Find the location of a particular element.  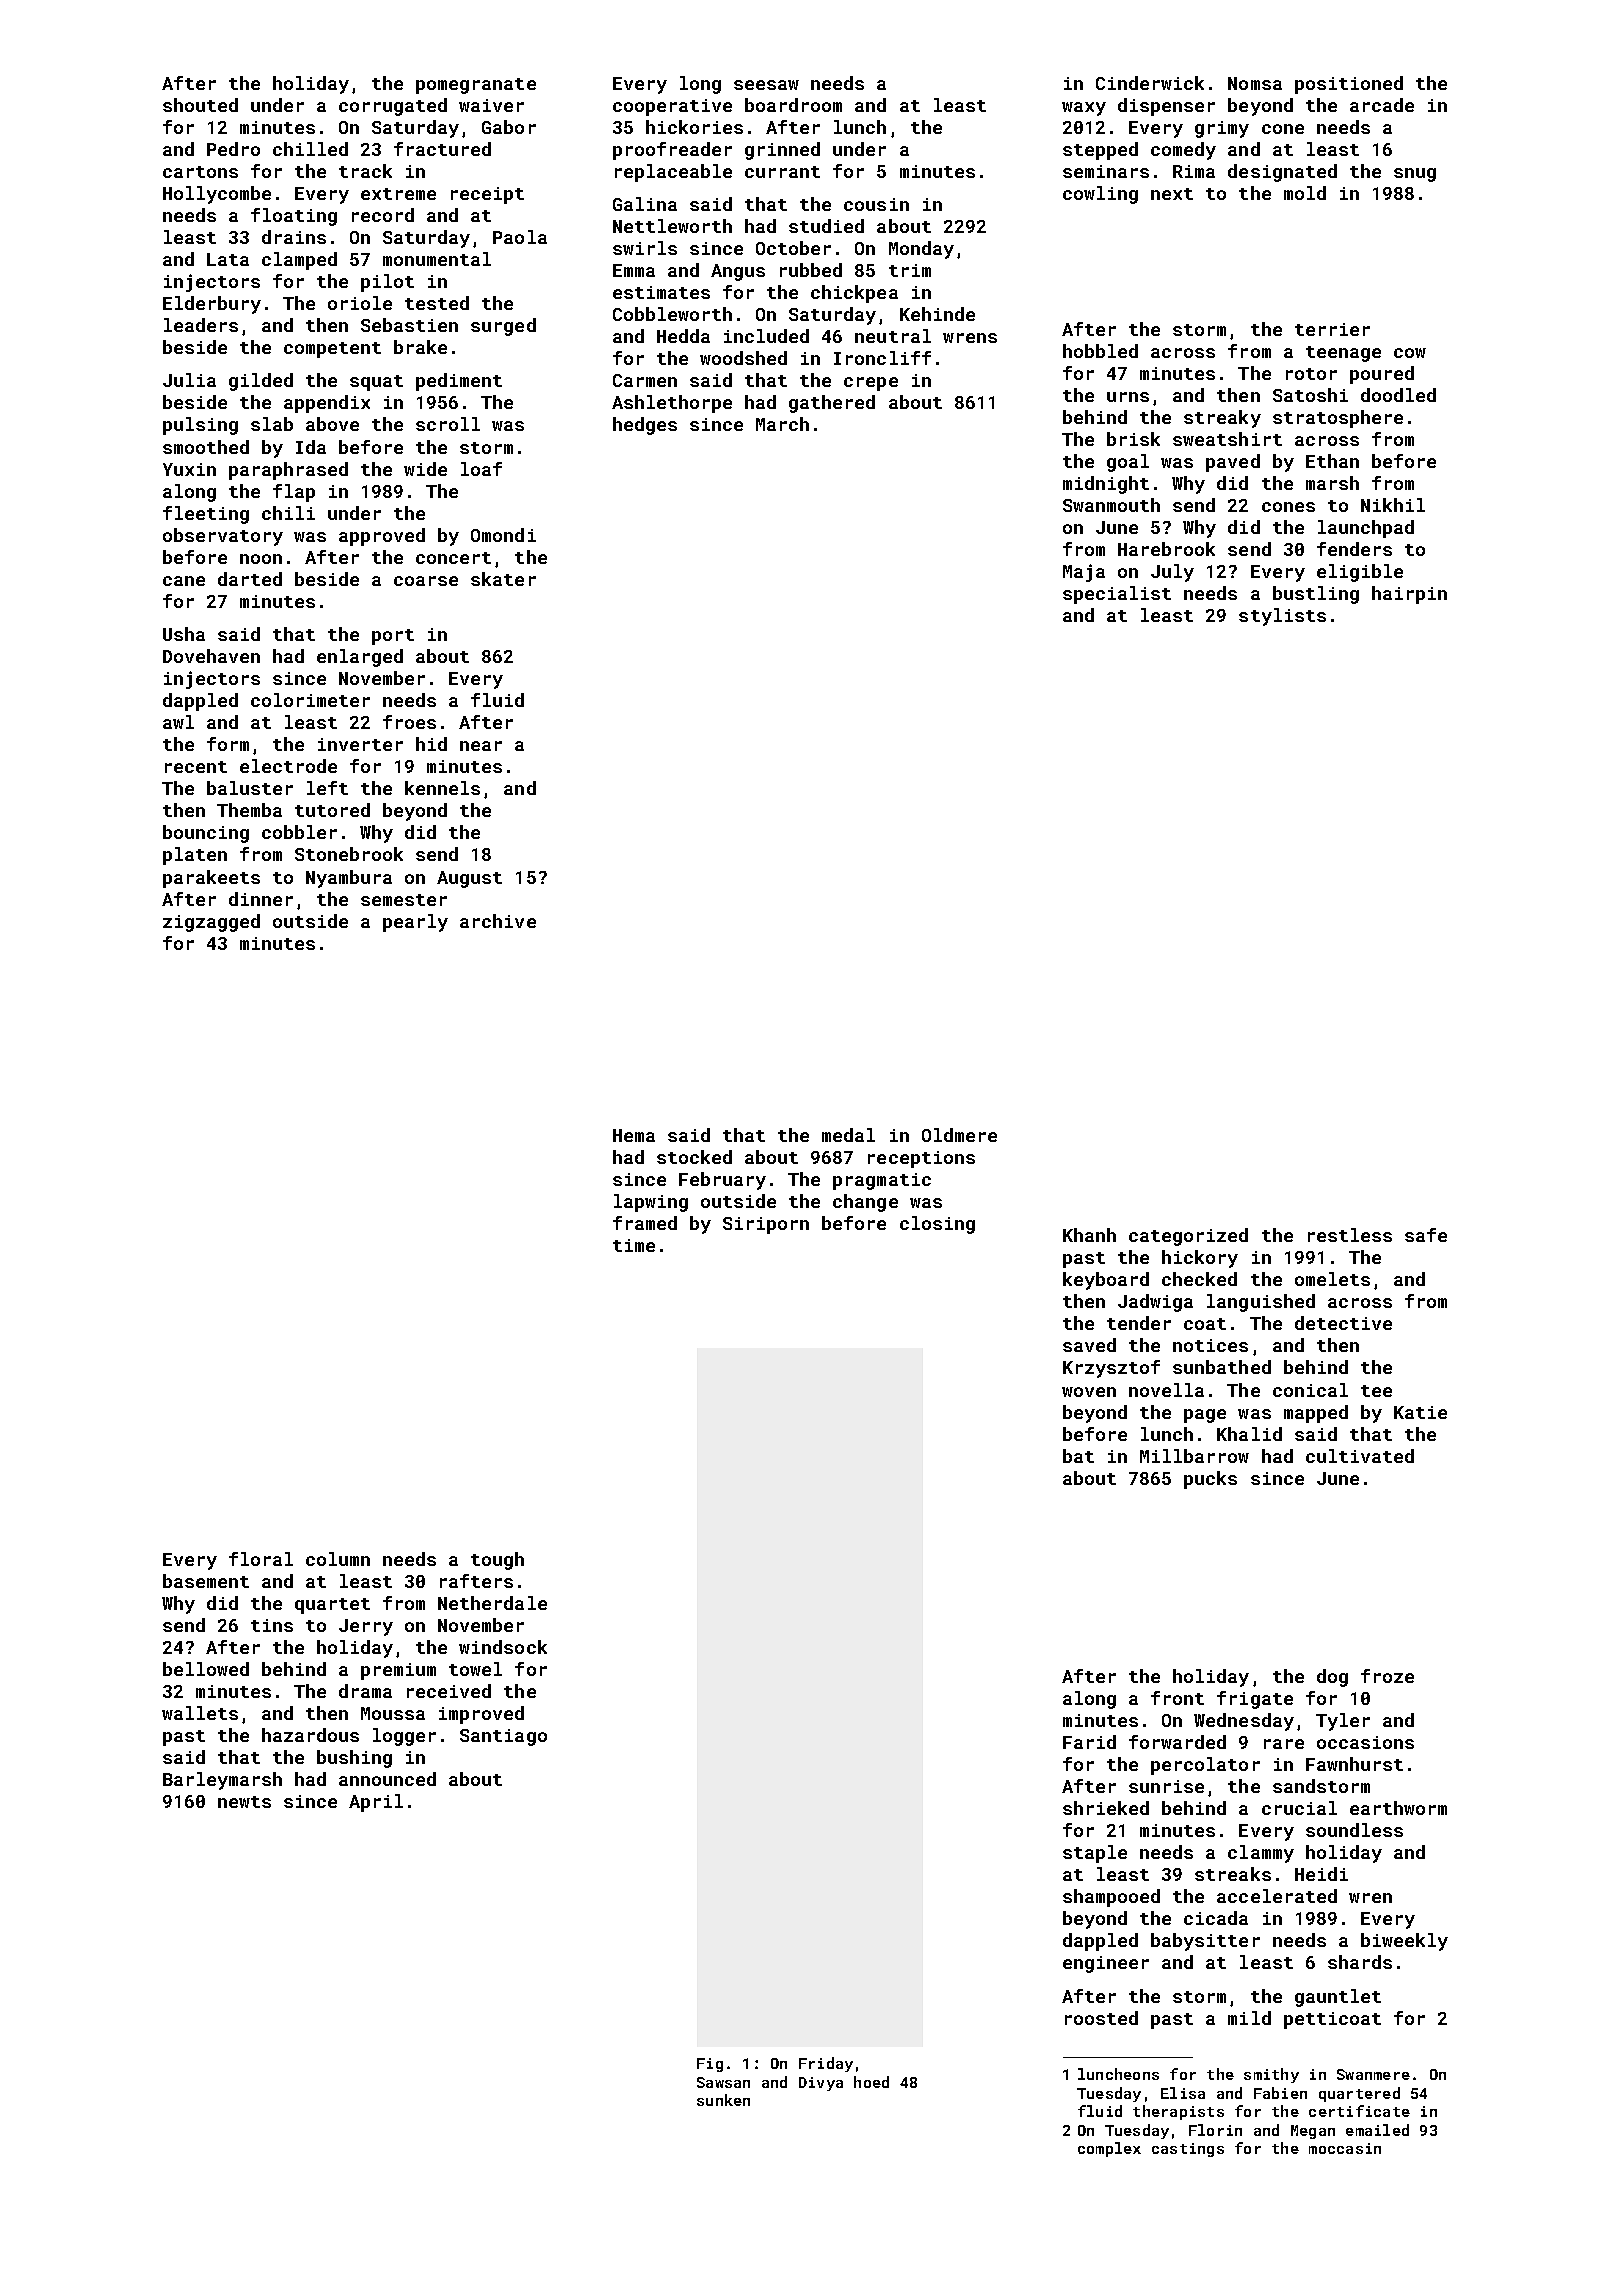

sunbathed is located at coordinates (1222, 1367).
